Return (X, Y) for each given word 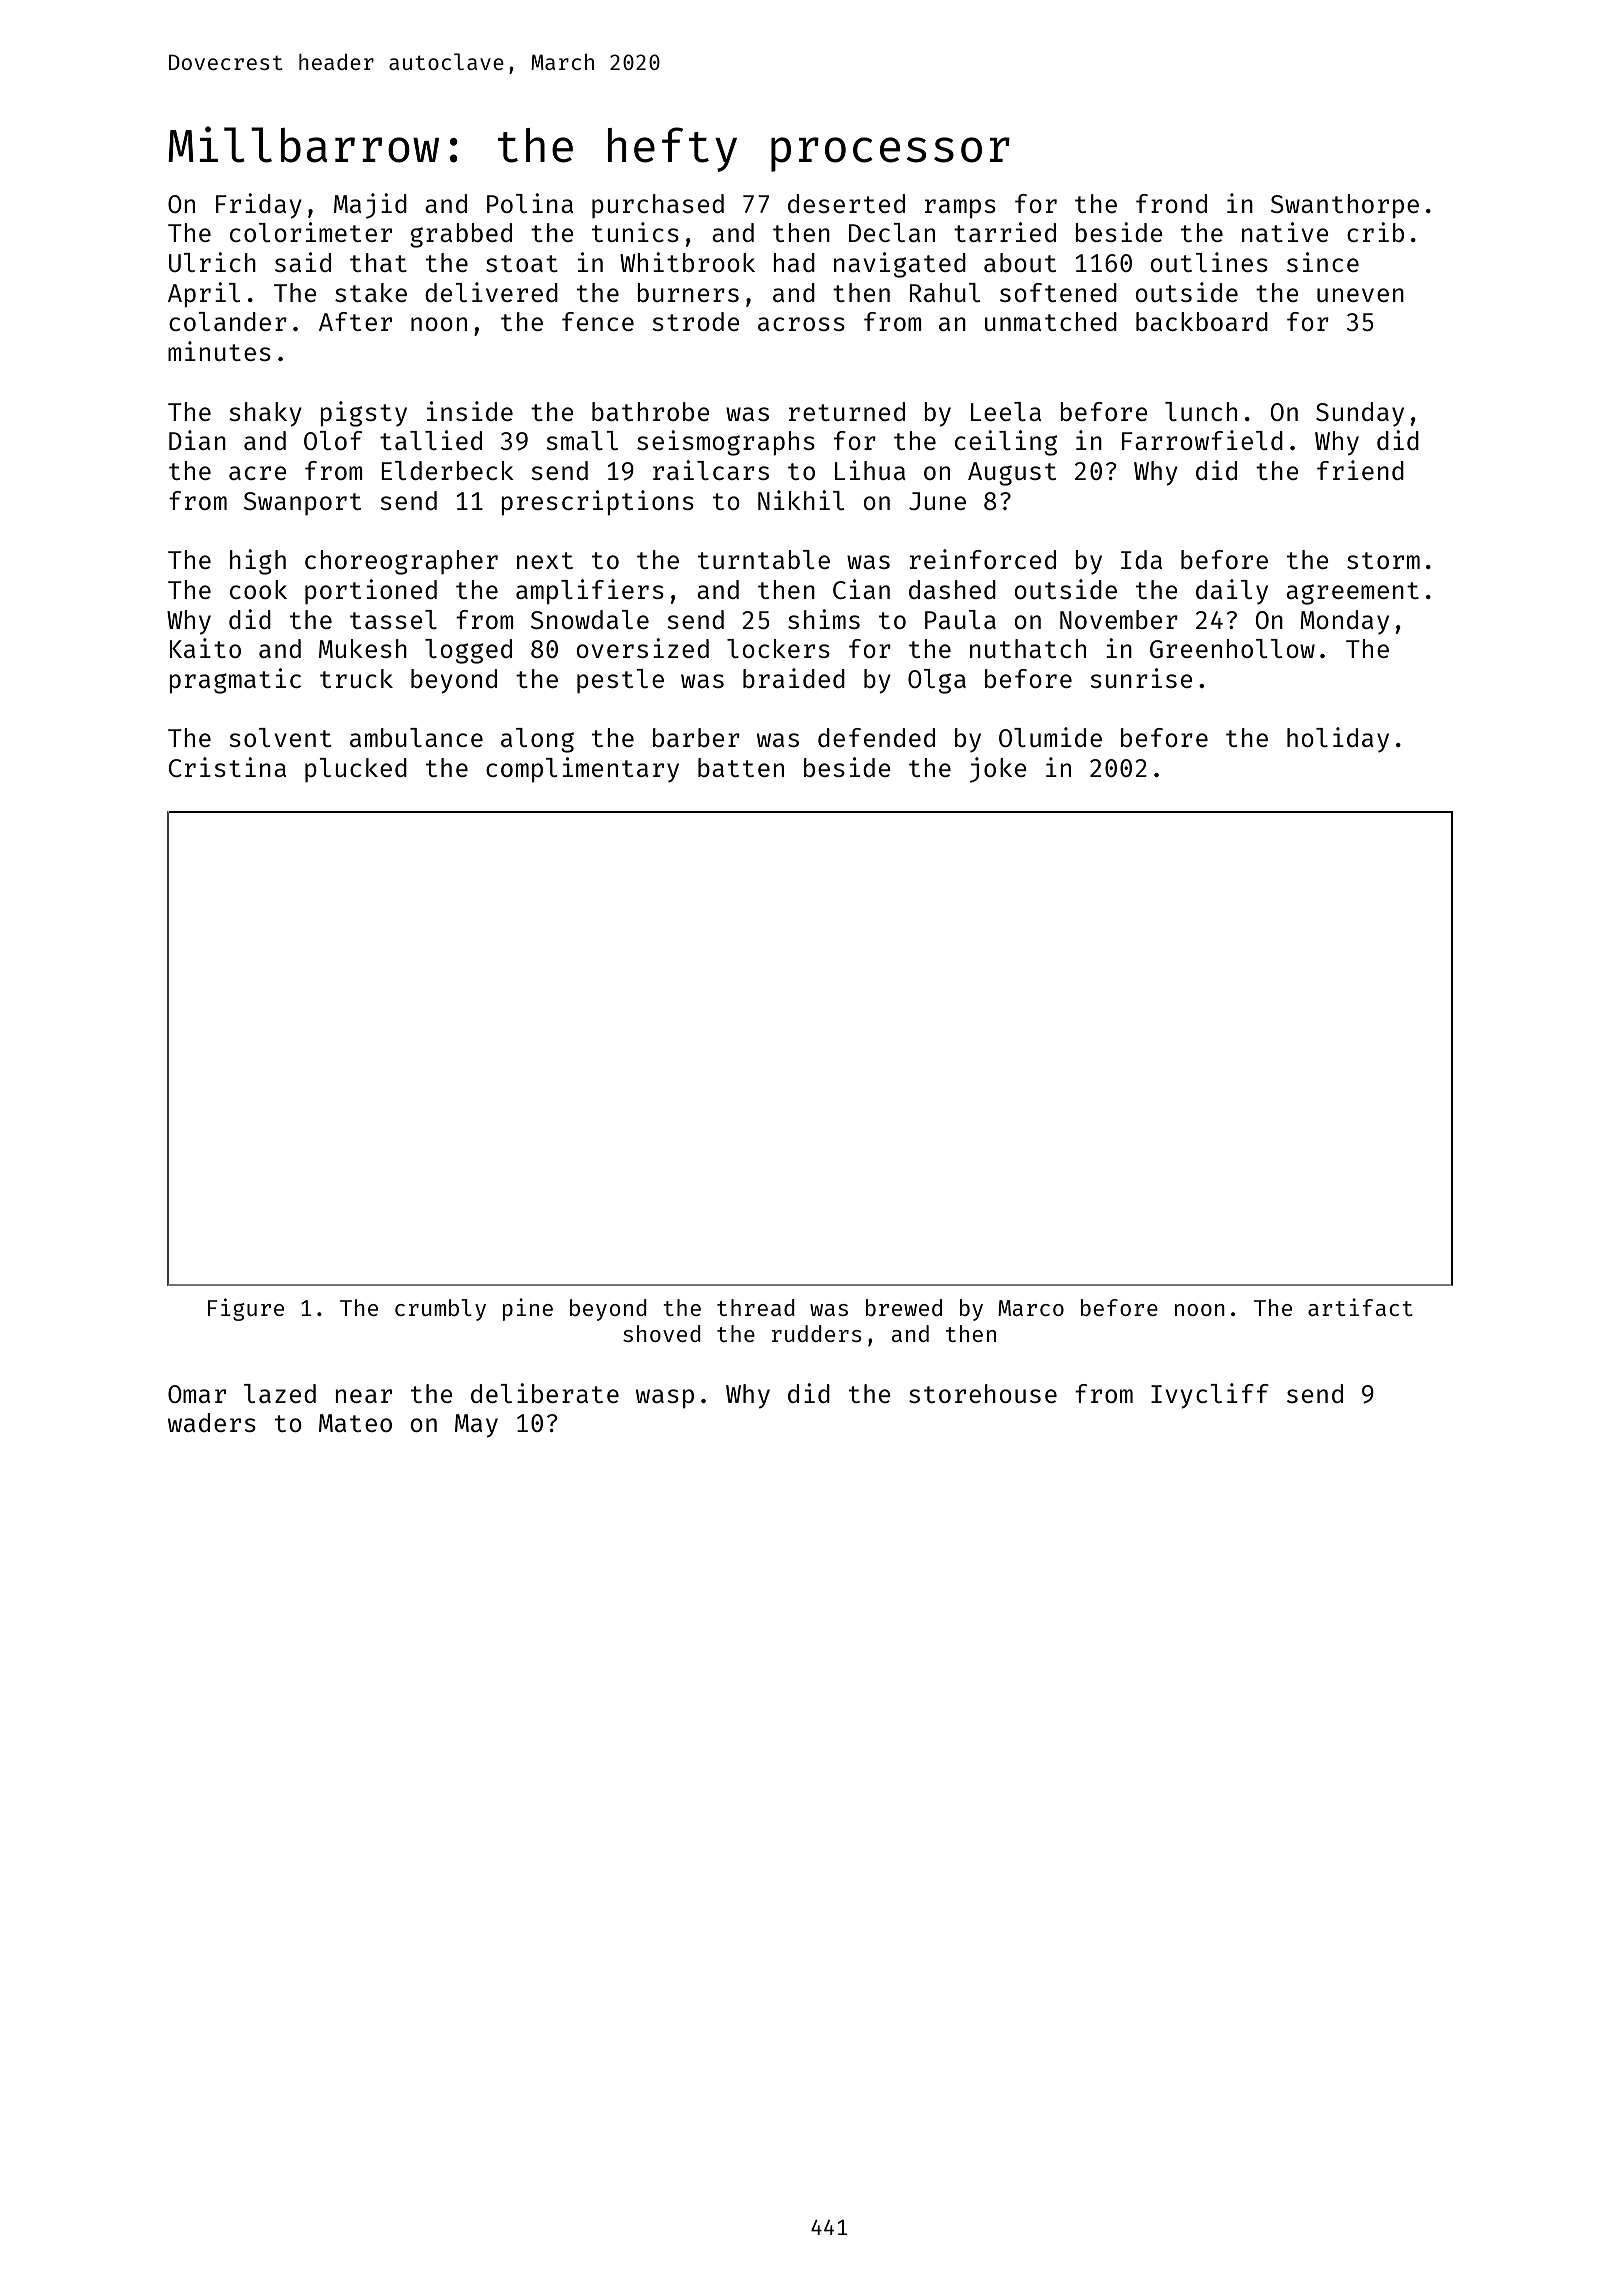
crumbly (440, 1310)
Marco (1031, 1308)
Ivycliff (1210, 1396)
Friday (259, 206)
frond (1171, 203)
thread (756, 1307)
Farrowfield (1202, 440)
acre (258, 473)
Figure (246, 1309)
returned (847, 411)
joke (998, 770)
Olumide (1050, 737)
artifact (1360, 1307)
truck (356, 678)
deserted (846, 203)
